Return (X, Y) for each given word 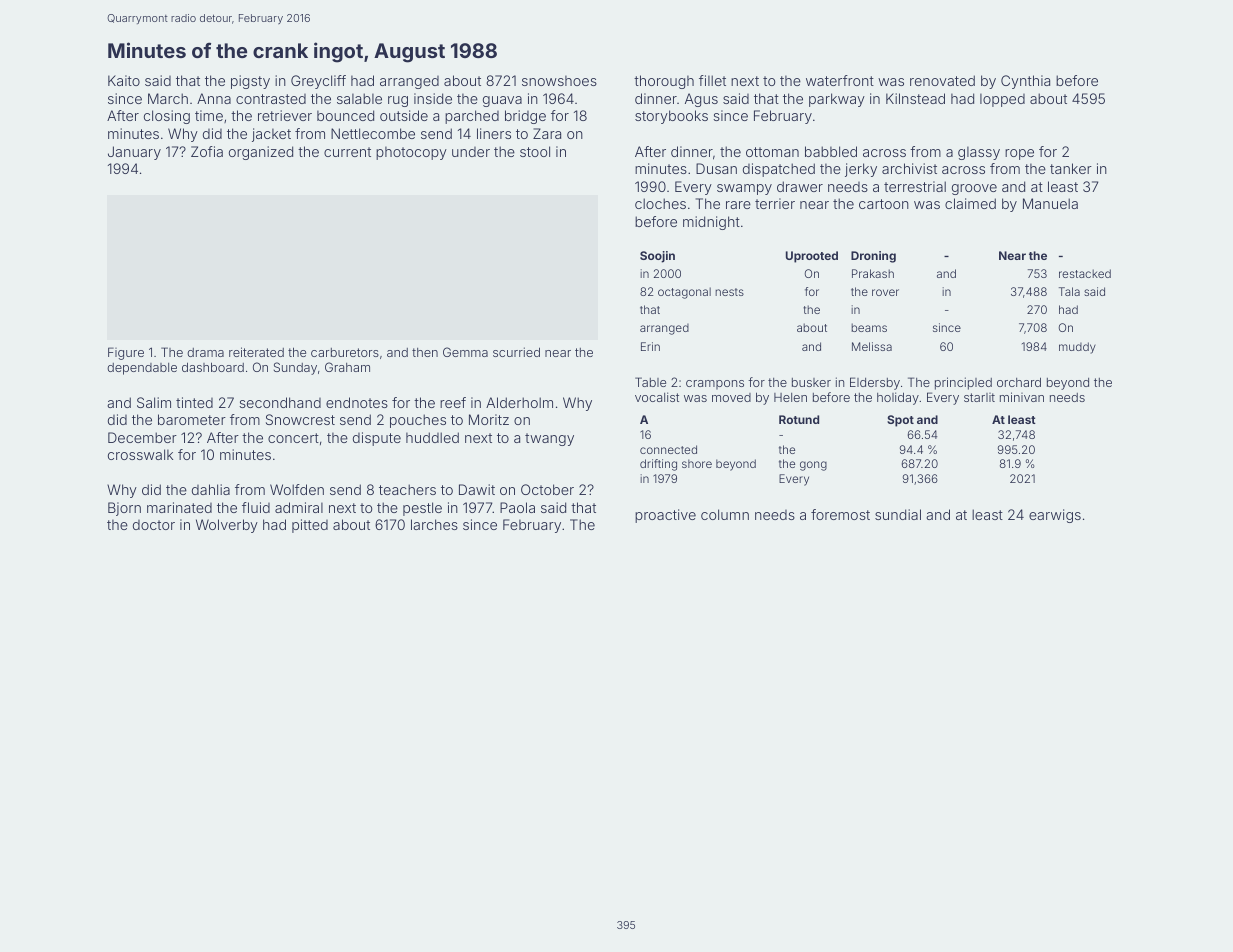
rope (1019, 154)
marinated (179, 507)
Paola (517, 507)
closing (167, 117)
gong (813, 466)
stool (535, 151)
